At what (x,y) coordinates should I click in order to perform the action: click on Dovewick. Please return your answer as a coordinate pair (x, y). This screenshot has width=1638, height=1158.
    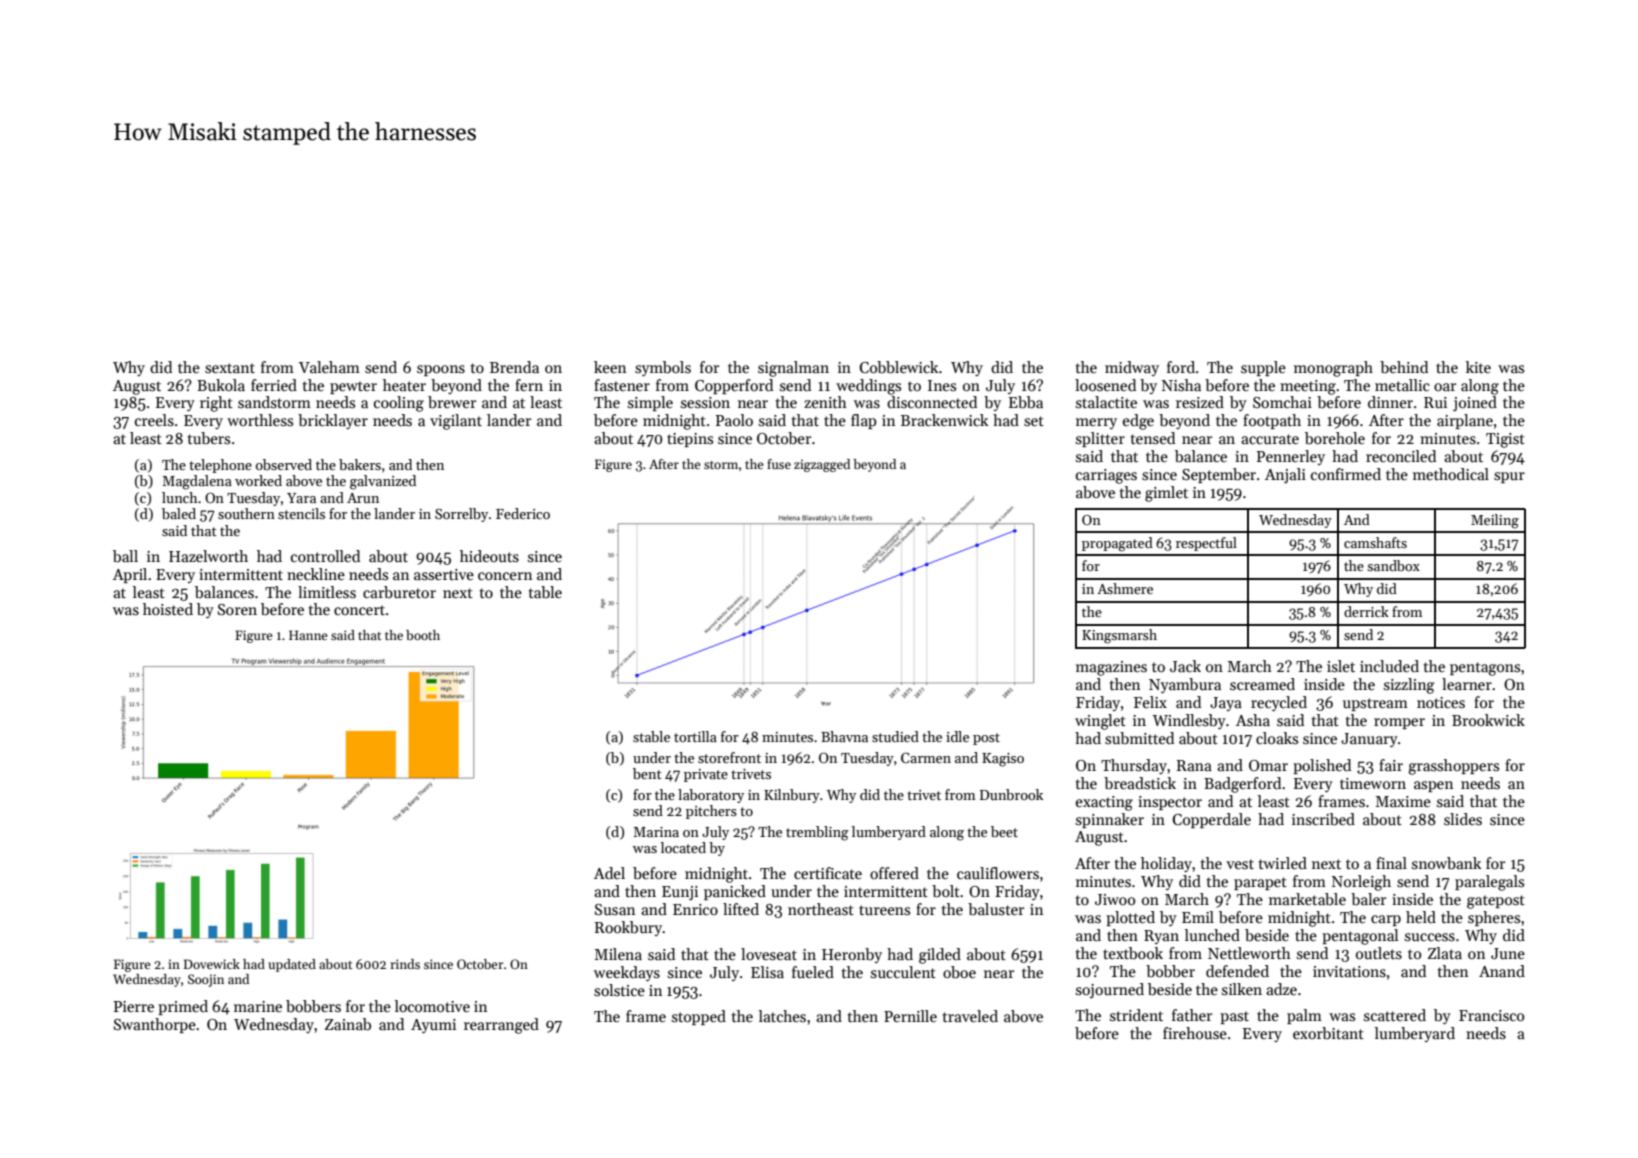
    Looking at the image, I should click on (212, 964).
